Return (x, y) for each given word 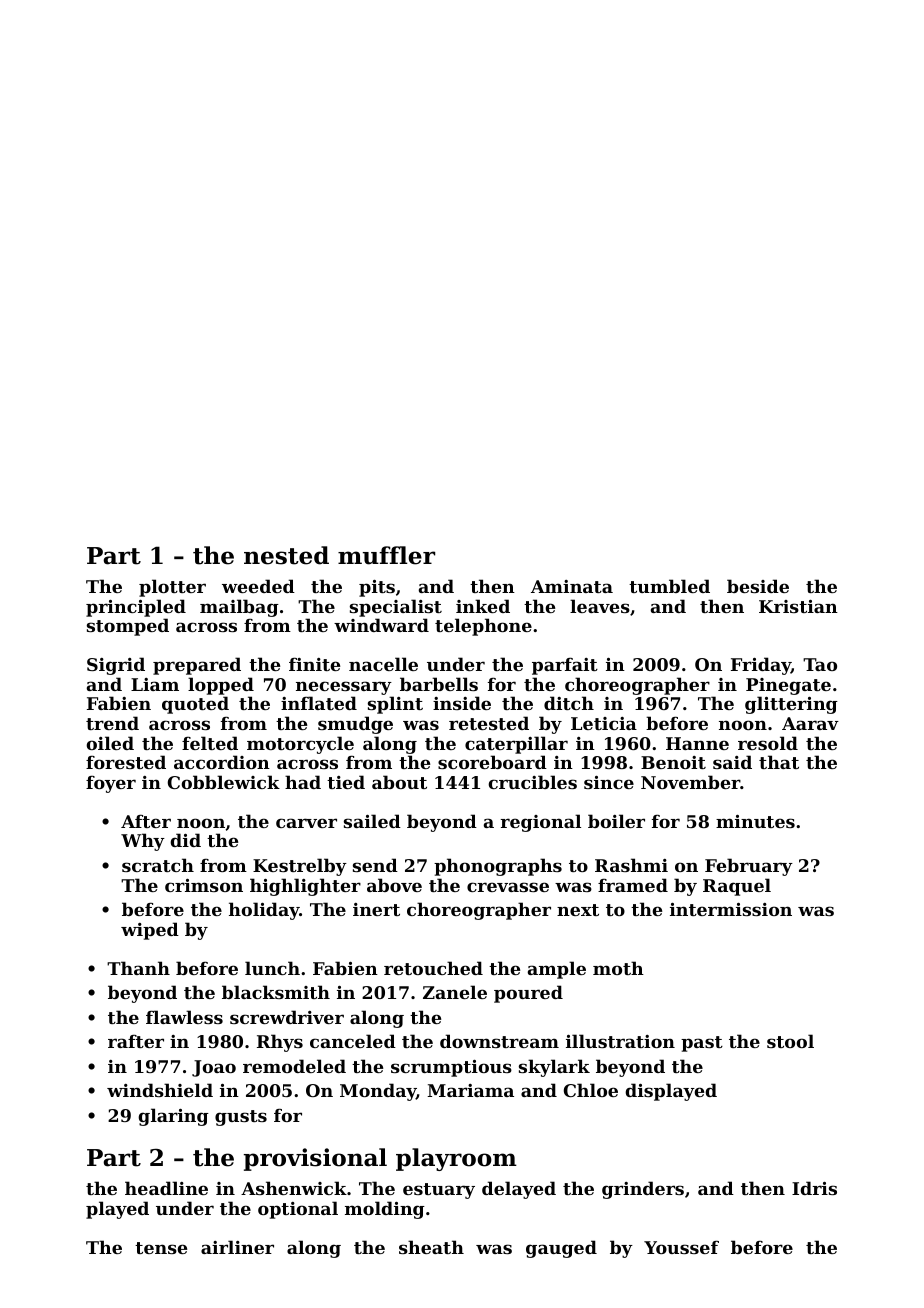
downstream (499, 1041)
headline (166, 1188)
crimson (204, 885)
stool (790, 1041)
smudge (355, 725)
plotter (172, 588)
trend (112, 723)
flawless (184, 1017)
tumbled (669, 586)
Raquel (737, 887)
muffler (386, 555)
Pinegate (788, 686)
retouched (433, 968)
